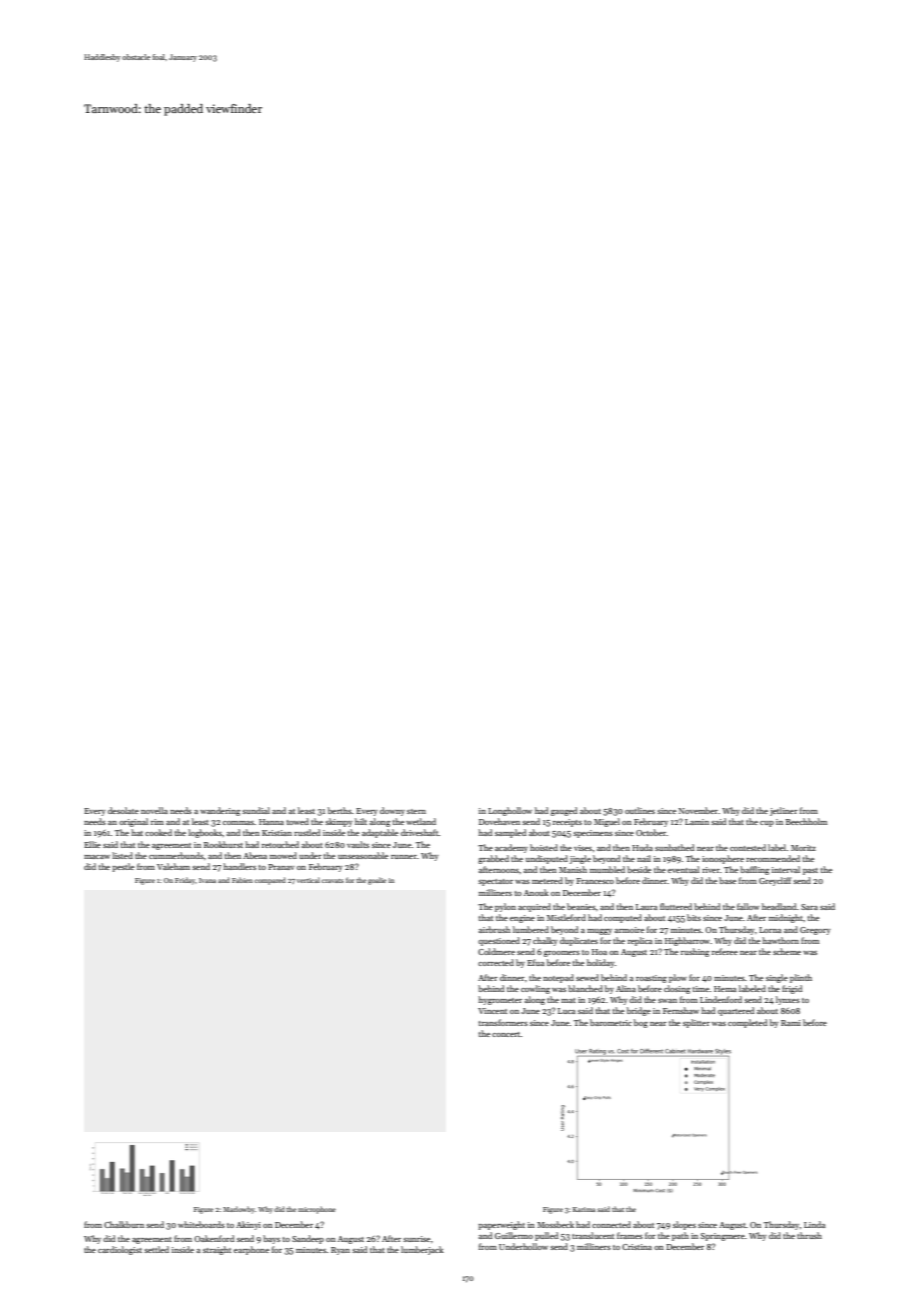 This image has width=924, height=1308. What do you see at coordinates (404, 857) in the image?
I see `runner` at bounding box center [404, 857].
